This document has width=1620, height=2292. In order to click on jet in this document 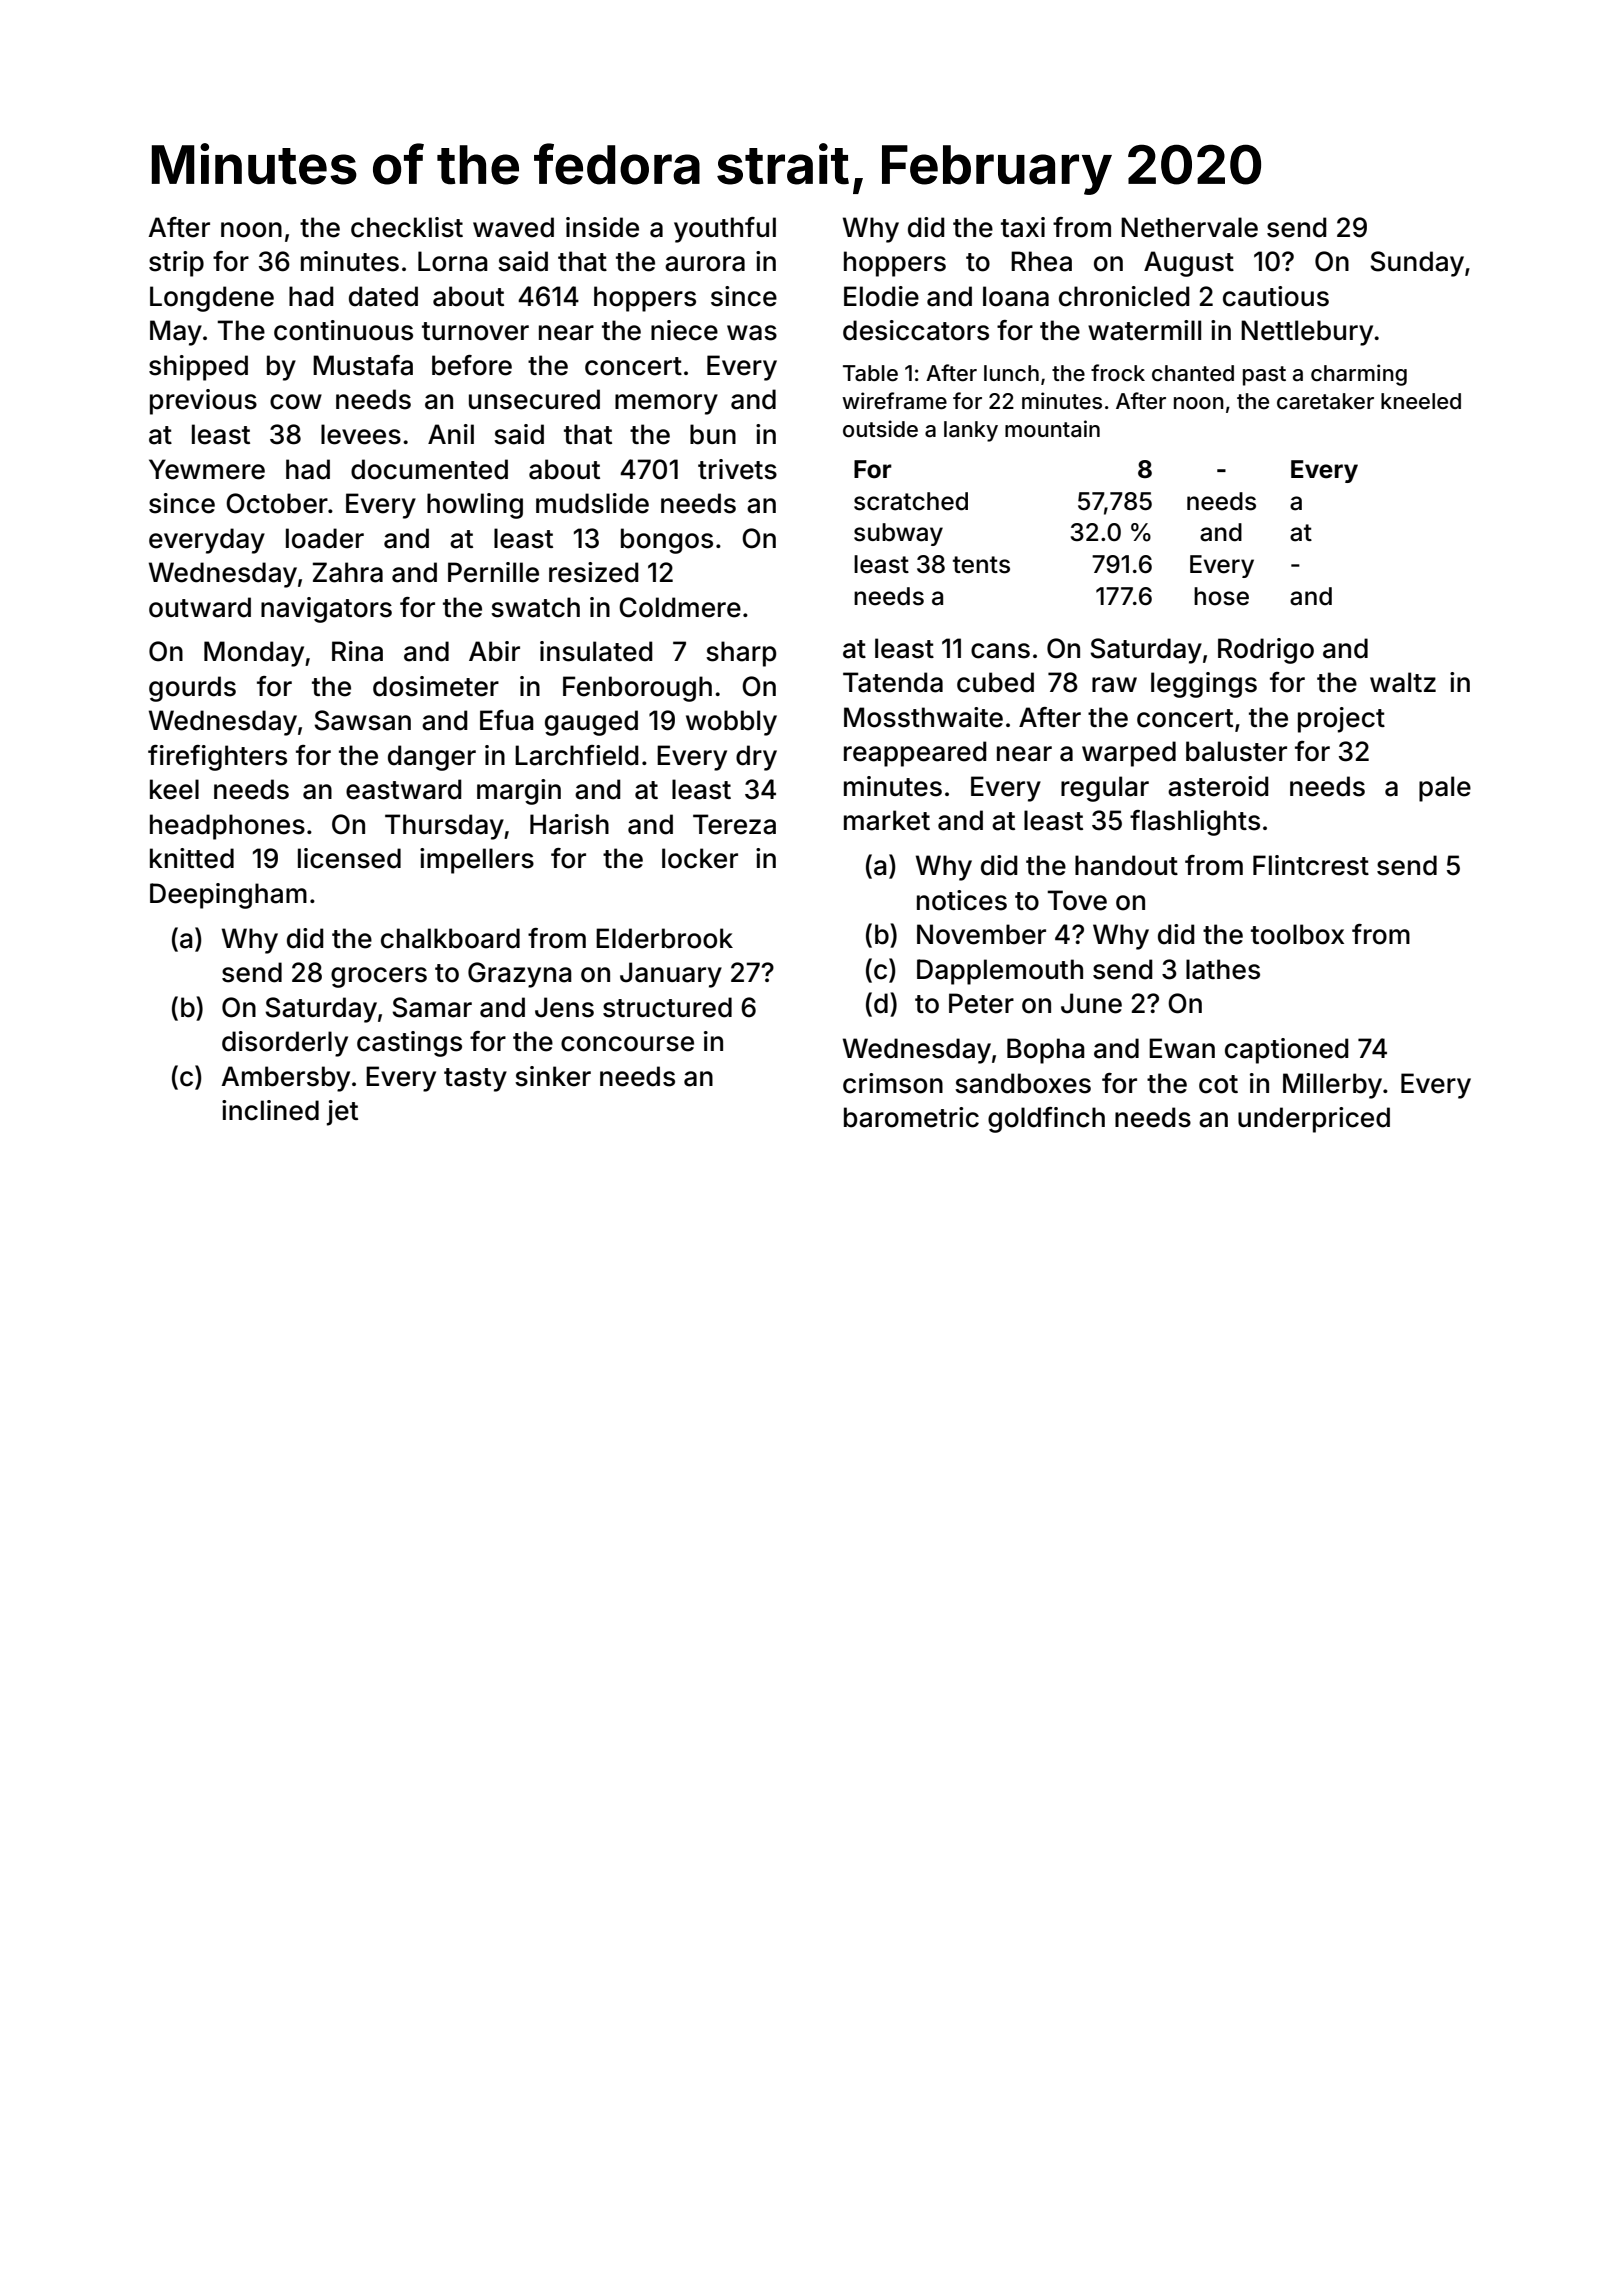, I will do `click(342, 1113)`.
